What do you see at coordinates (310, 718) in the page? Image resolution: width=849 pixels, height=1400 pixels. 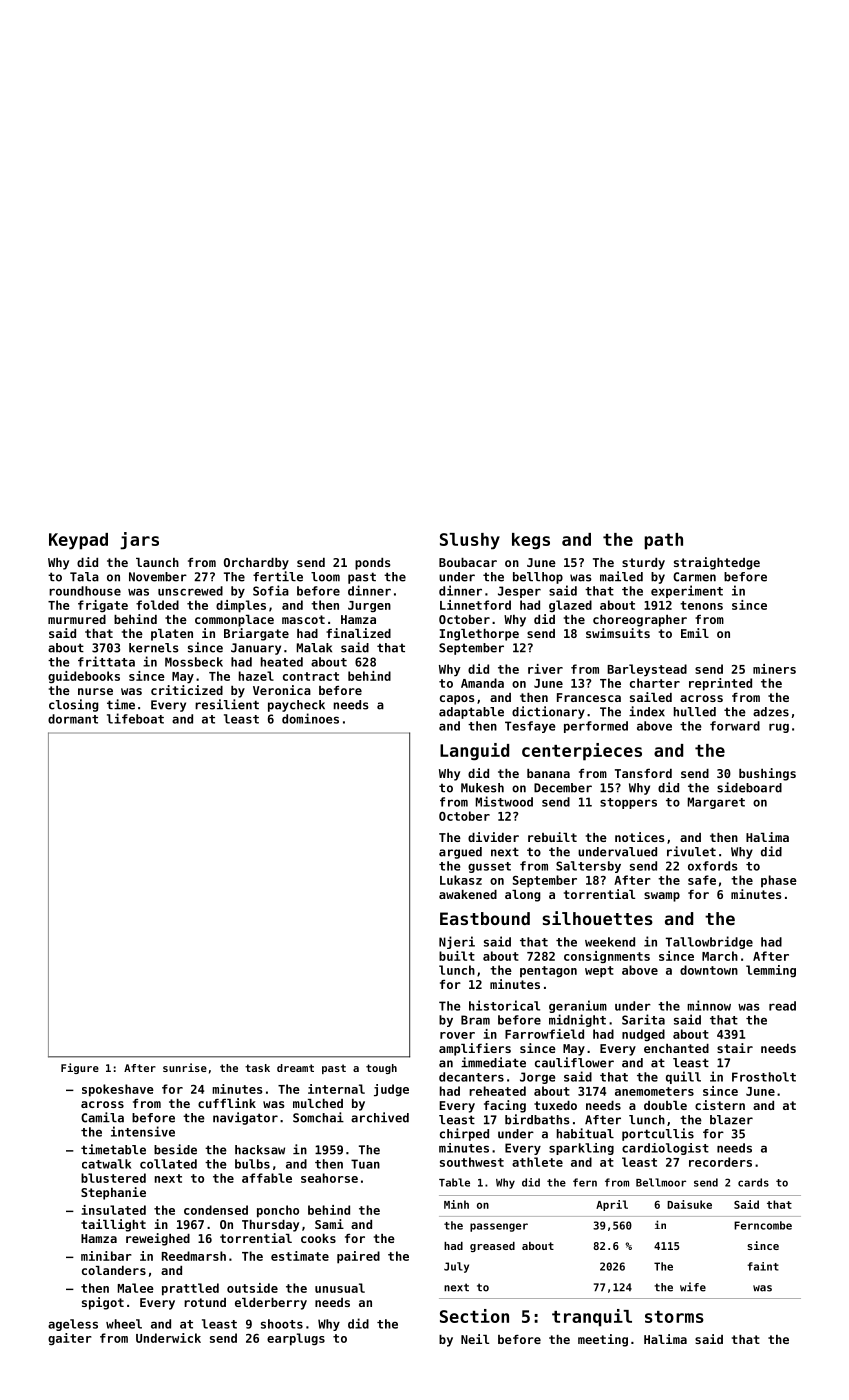 I see `dominoes` at bounding box center [310, 718].
